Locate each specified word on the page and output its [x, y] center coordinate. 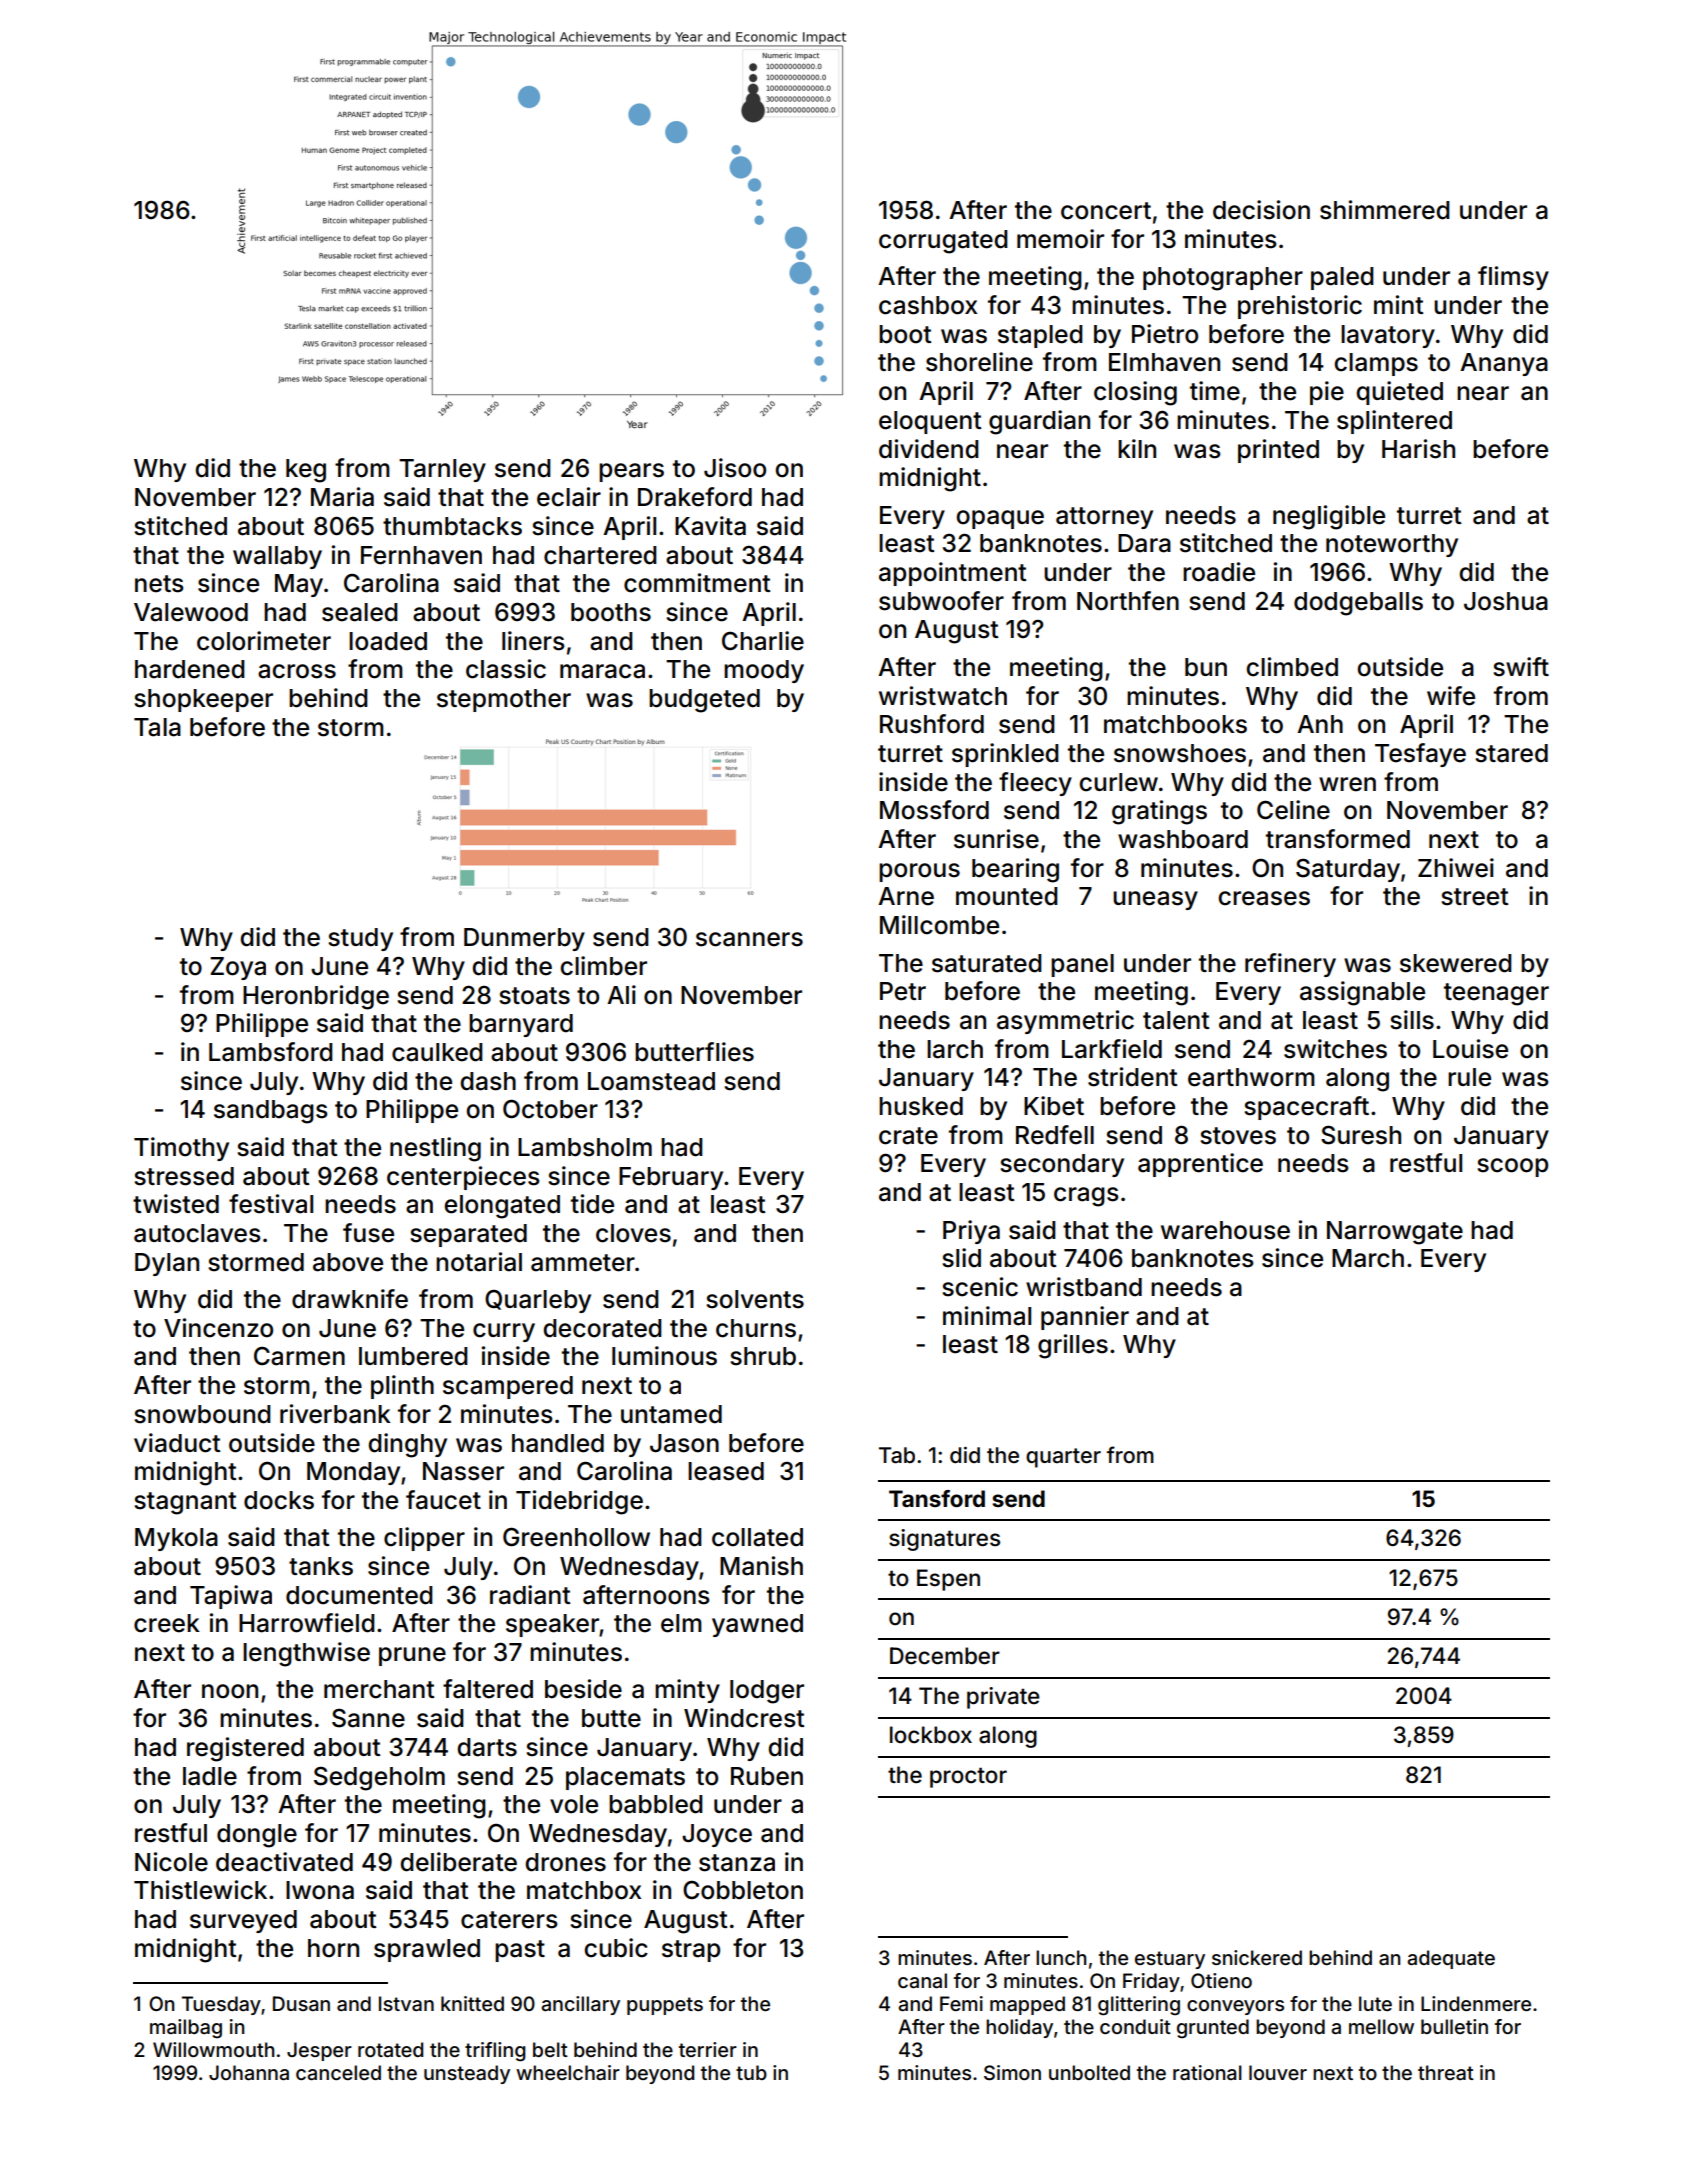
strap [691, 1951]
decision [1261, 210]
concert [1106, 211]
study [360, 939]
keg [306, 471]
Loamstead [651, 1081]
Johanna [249, 2072]
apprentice [1200, 1165]
